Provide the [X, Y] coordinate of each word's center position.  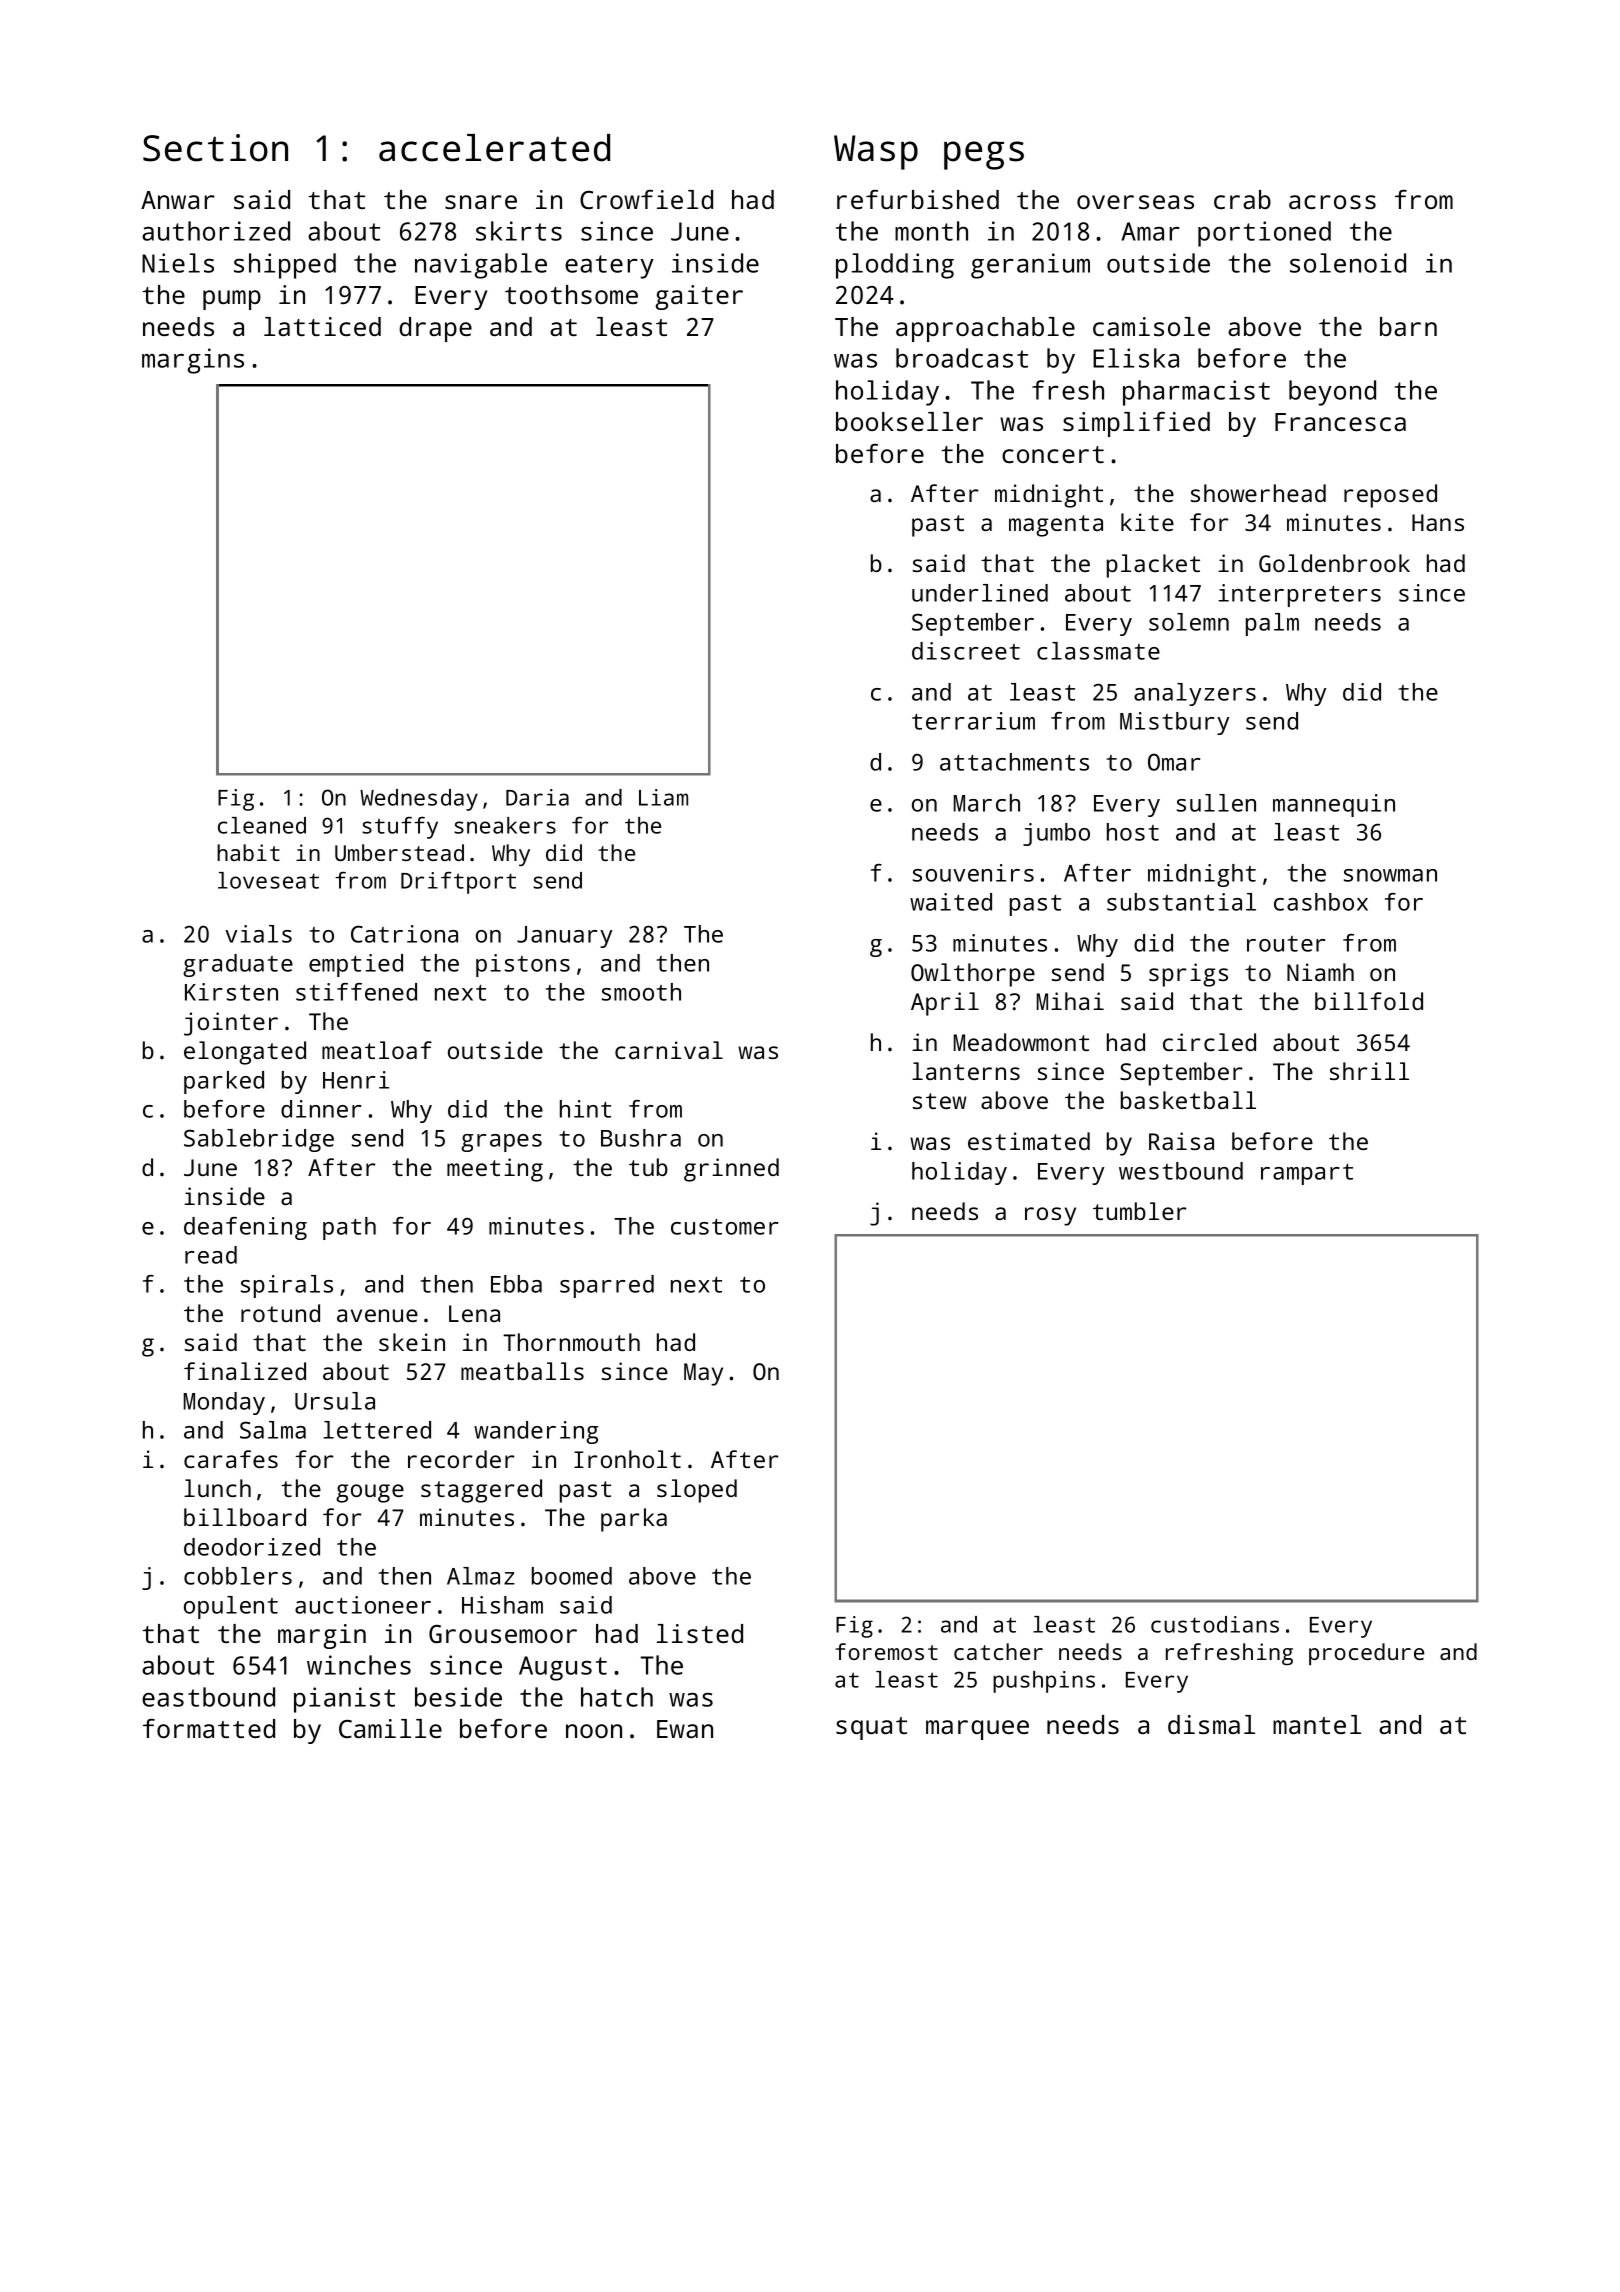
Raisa [1181, 1141]
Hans [1438, 522]
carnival [669, 1050]
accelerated [494, 148]
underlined [980, 593]
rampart [1307, 1174]
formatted [209, 1728]
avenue [377, 1315]
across [1332, 202]
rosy [1050, 1216]
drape [435, 329]
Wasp [876, 152]
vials [258, 934]
